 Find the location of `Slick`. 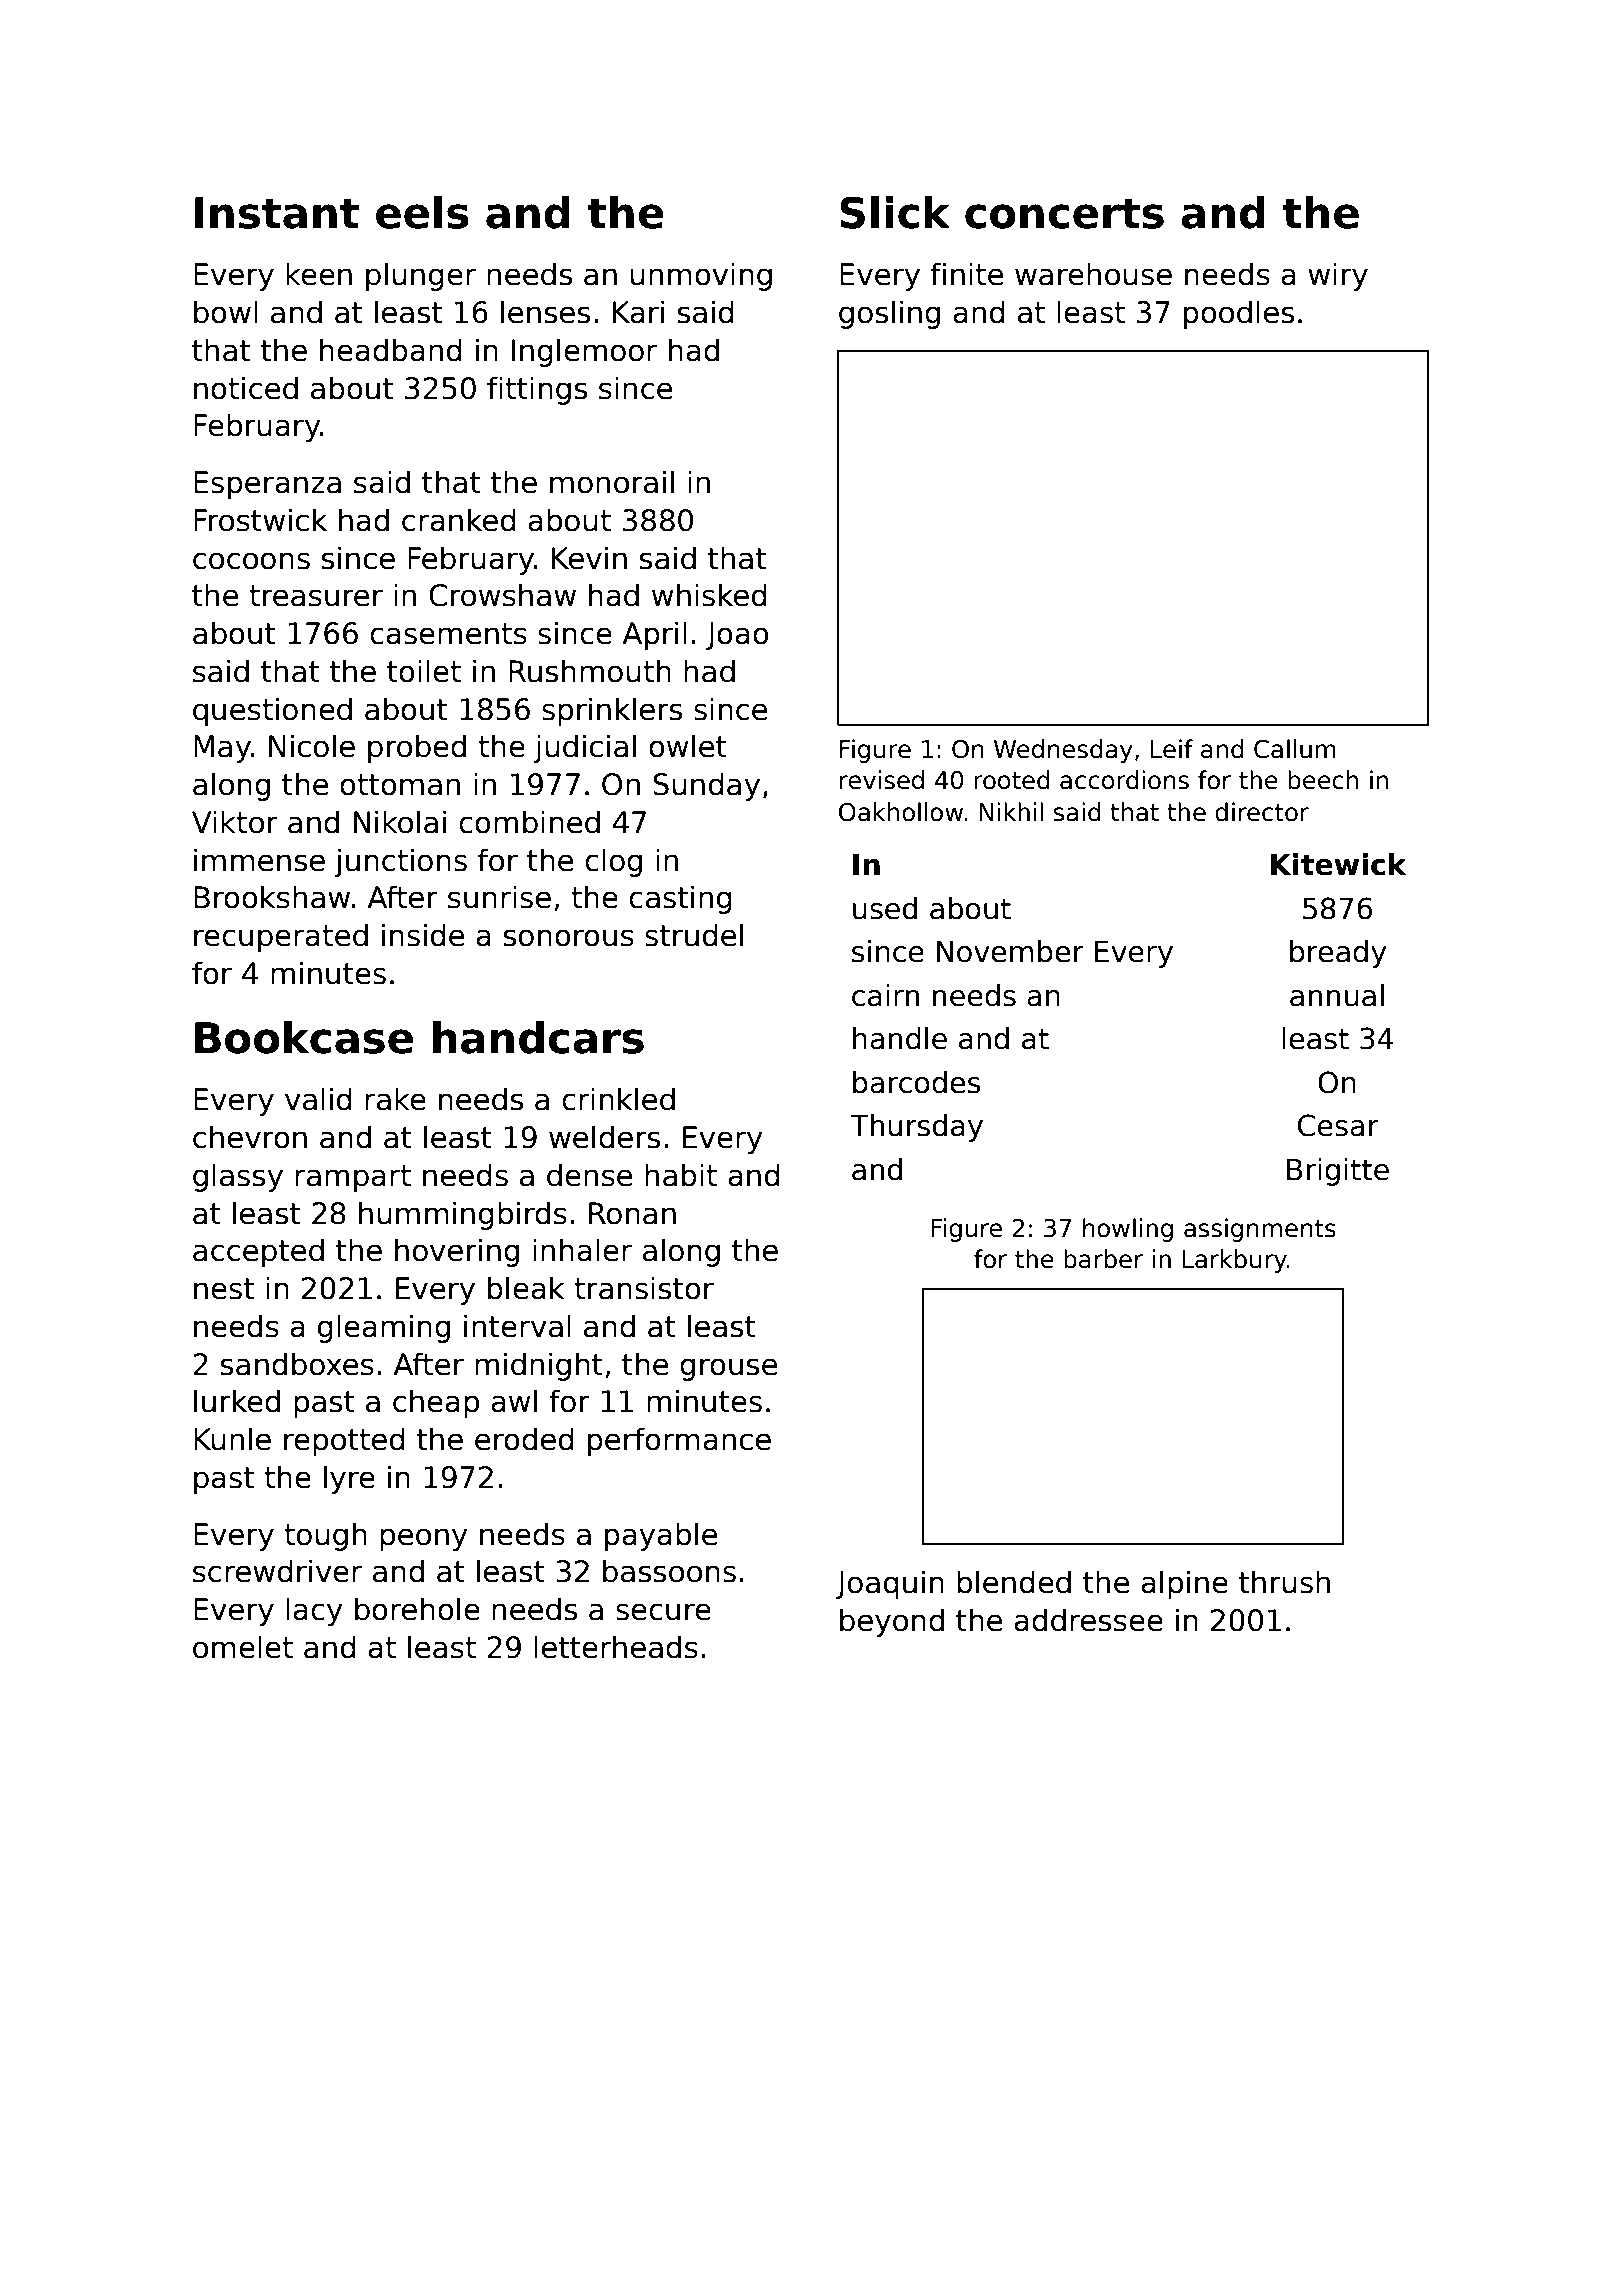

Slick is located at coordinates (895, 212).
